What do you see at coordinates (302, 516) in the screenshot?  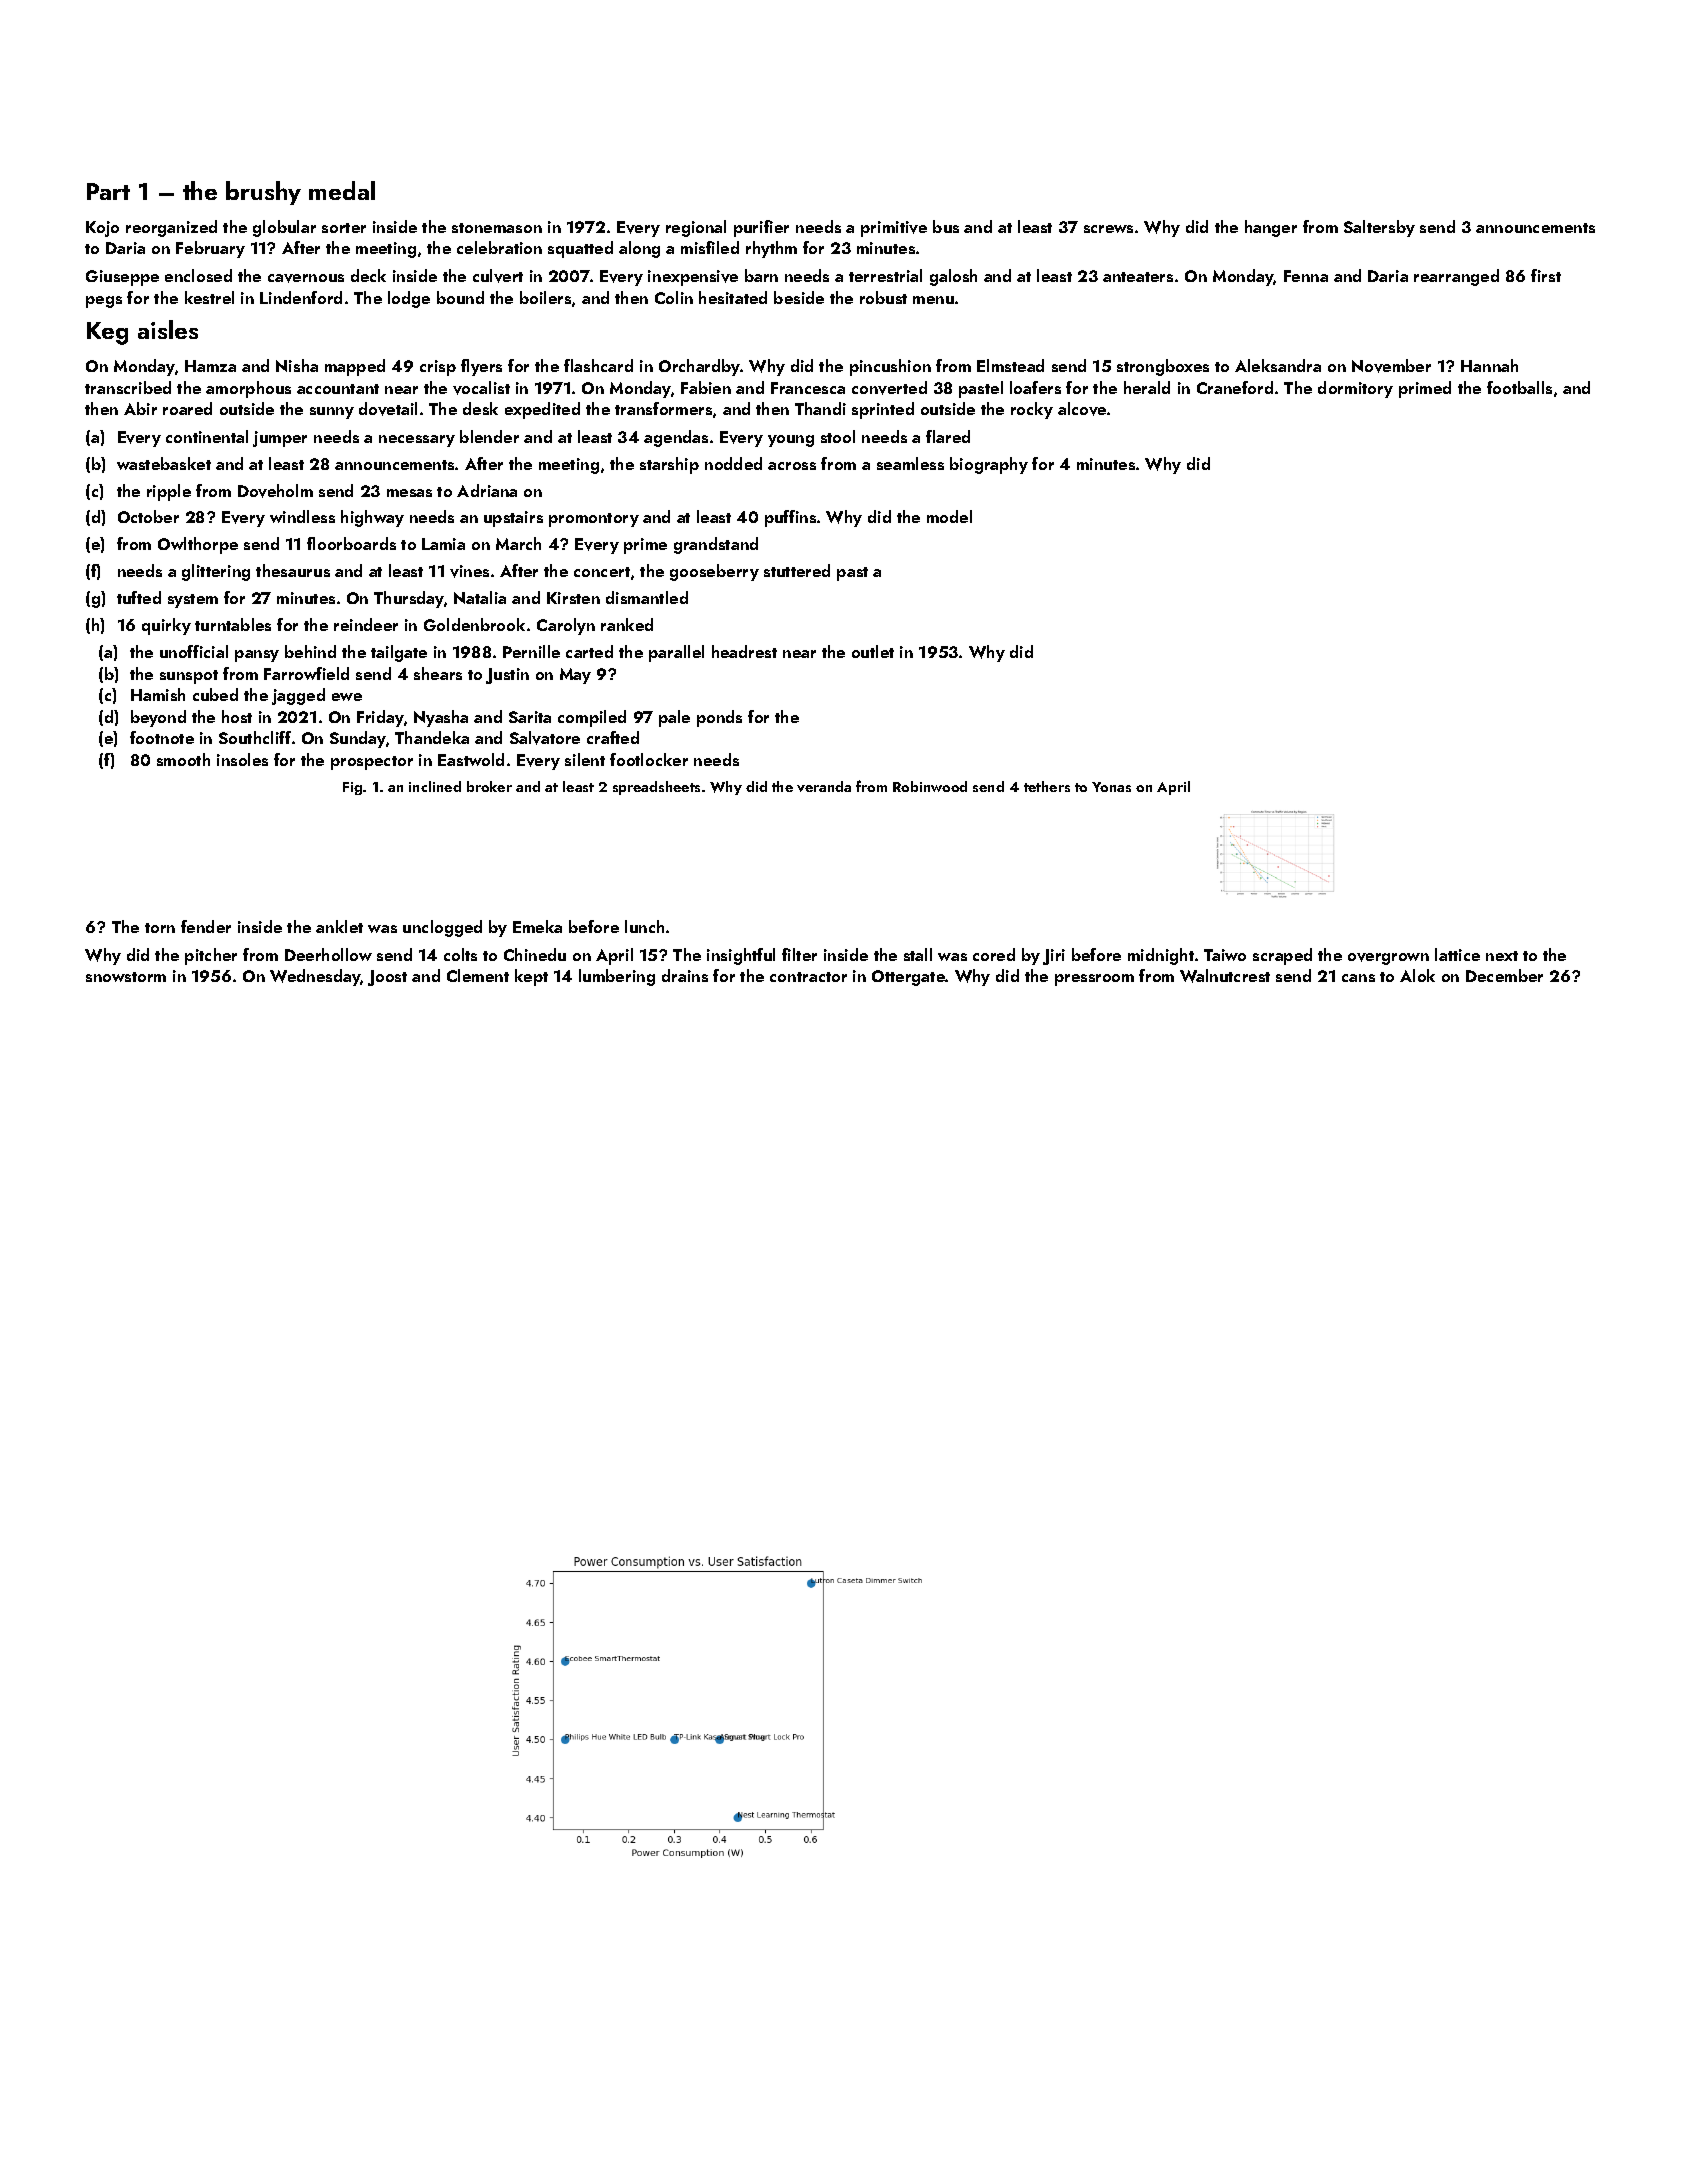 I see `windless` at bounding box center [302, 516].
